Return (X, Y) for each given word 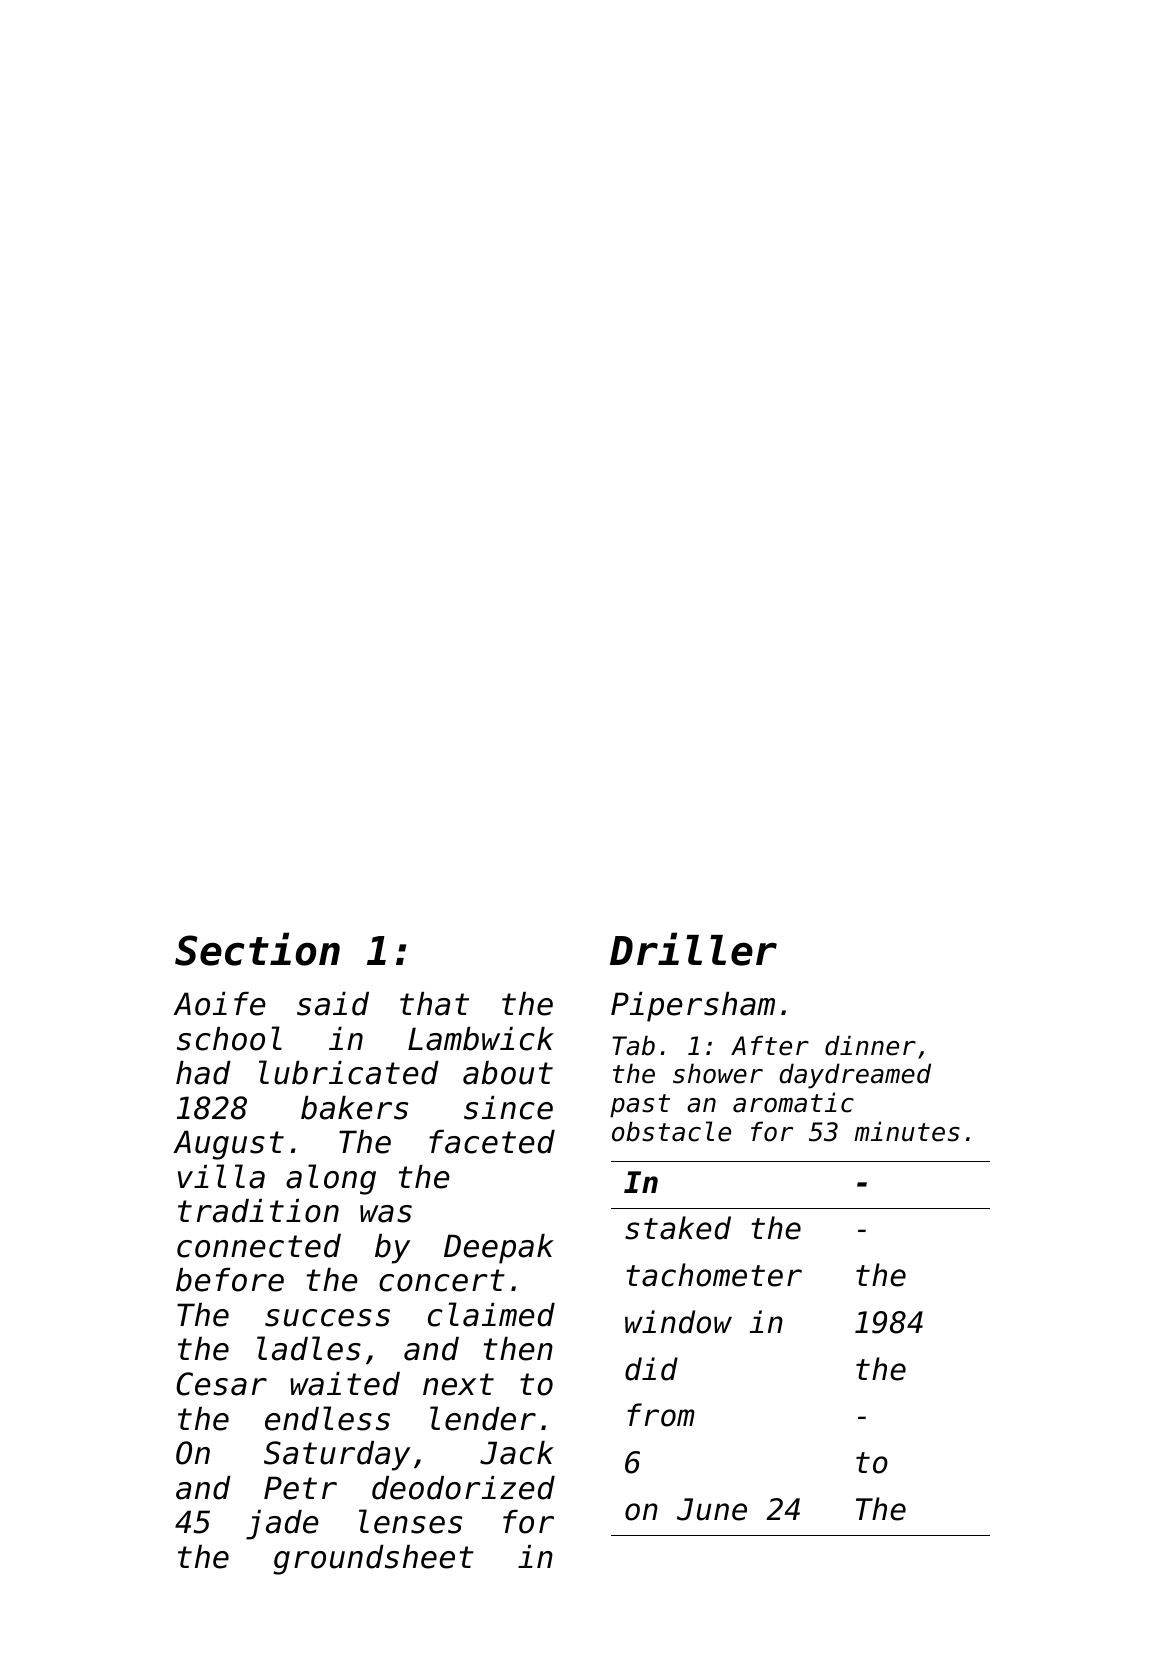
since (508, 1108)
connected (259, 1246)
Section (257, 949)
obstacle (671, 1131)
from (661, 1415)
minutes (907, 1131)
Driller (693, 949)
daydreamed (855, 1076)
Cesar (221, 1384)
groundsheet (374, 1560)
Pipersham (693, 1007)
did (651, 1369)
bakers (354, 1108)
